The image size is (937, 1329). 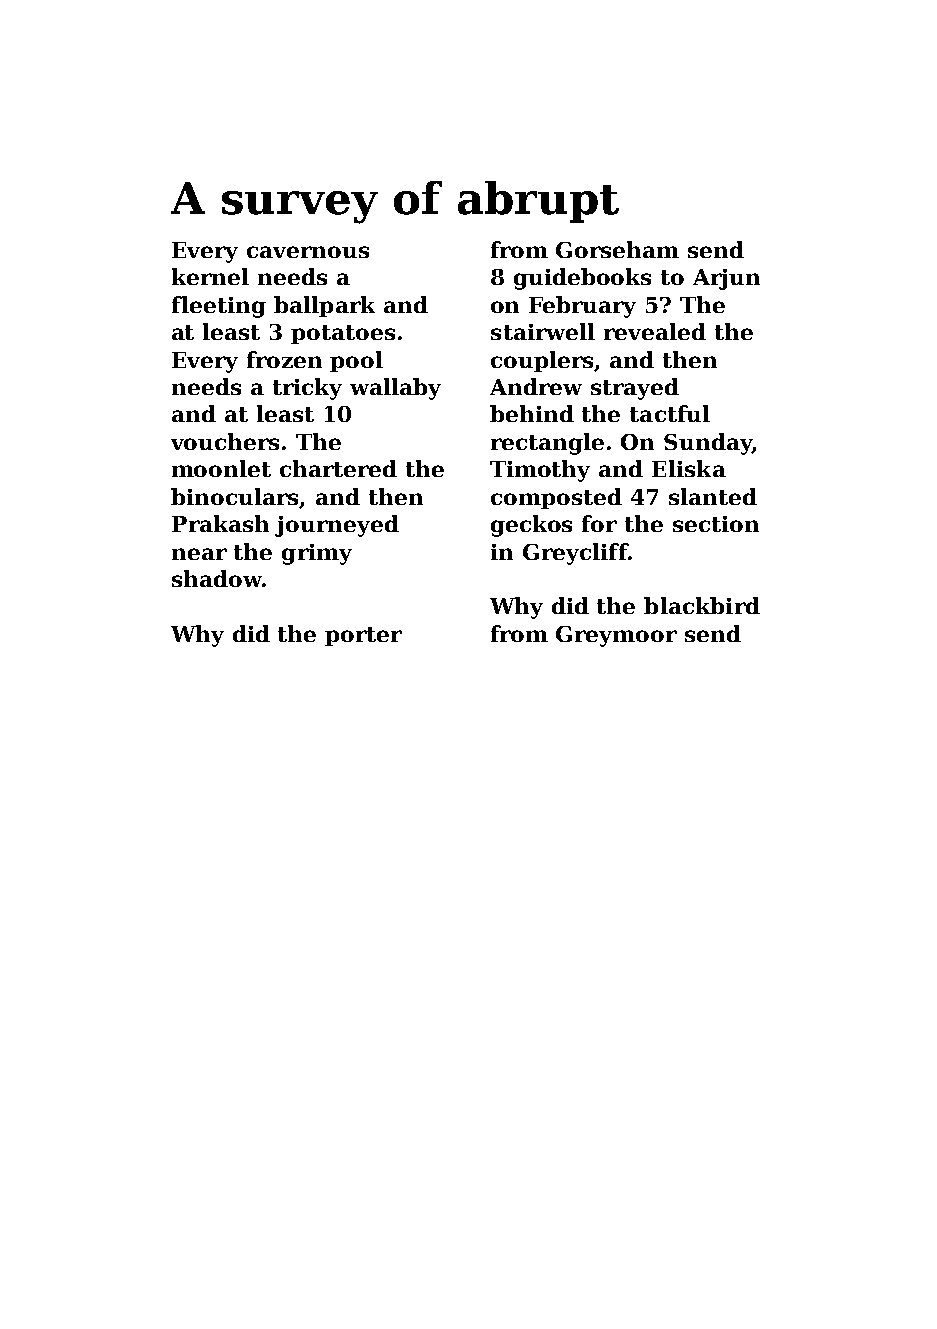 I want to click on potatoes, so click(x=343, y=334).
